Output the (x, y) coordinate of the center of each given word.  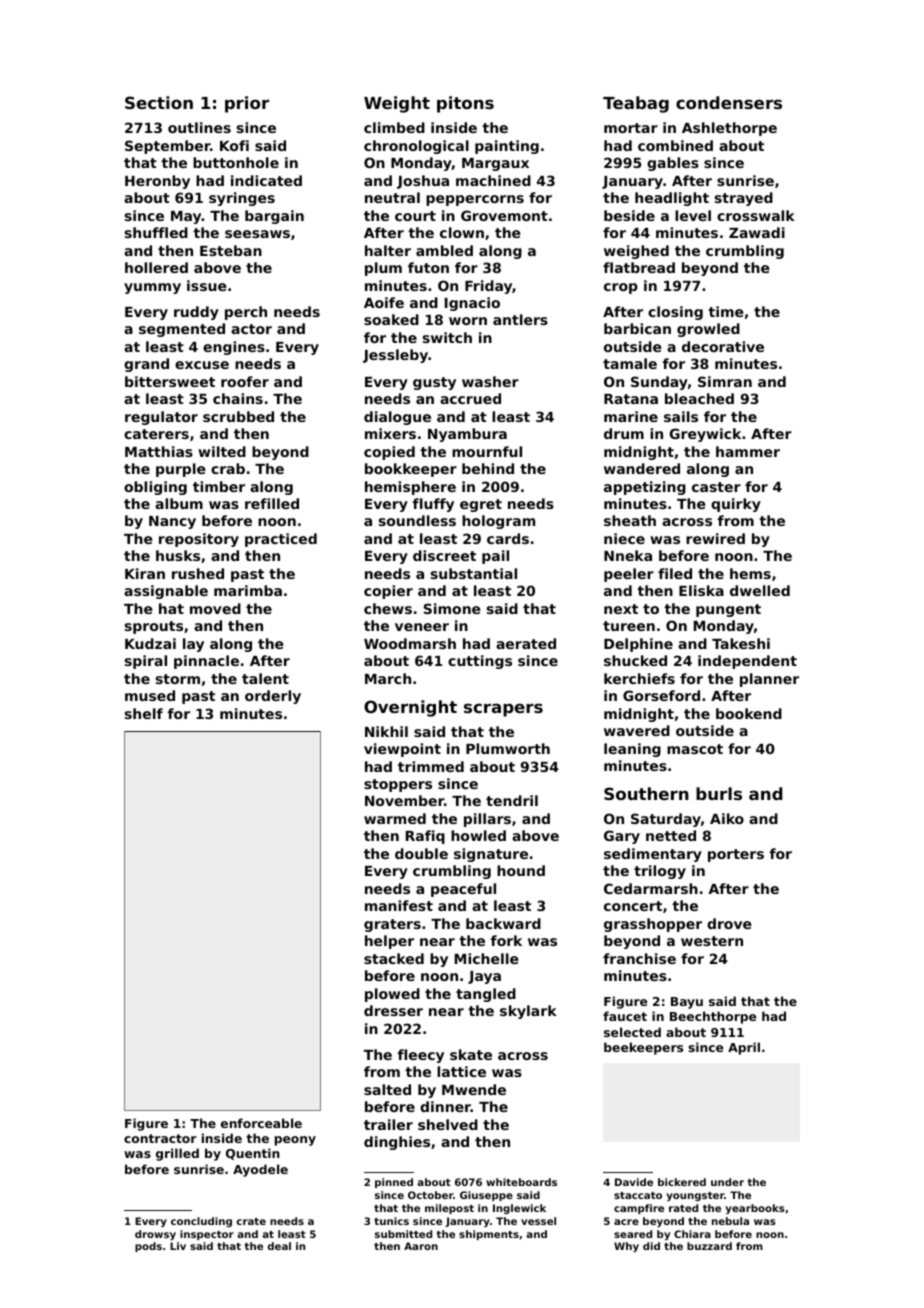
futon (428, 267)
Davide (634, 1182)
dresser (393, 1010)
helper (389, 942)
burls (719, 793)
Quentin (253, 1154)
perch (246, 313)
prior (247, 104)
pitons (465, 104)
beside (629, 215)
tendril (512, 800)
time (725, 311)
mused (150, 695)
